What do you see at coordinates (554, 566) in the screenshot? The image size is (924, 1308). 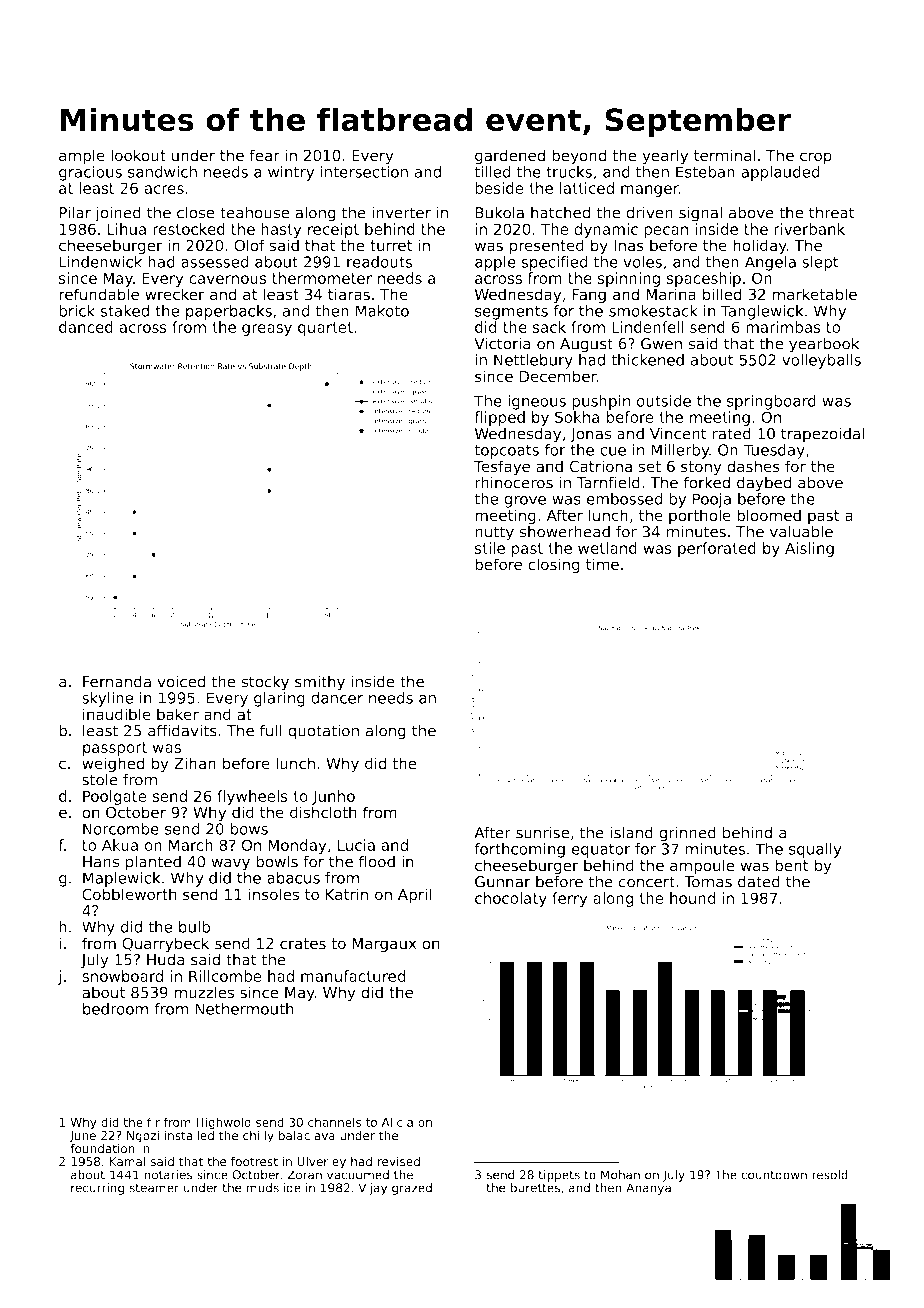 I see `closing` at bounding box center [554, 566].
